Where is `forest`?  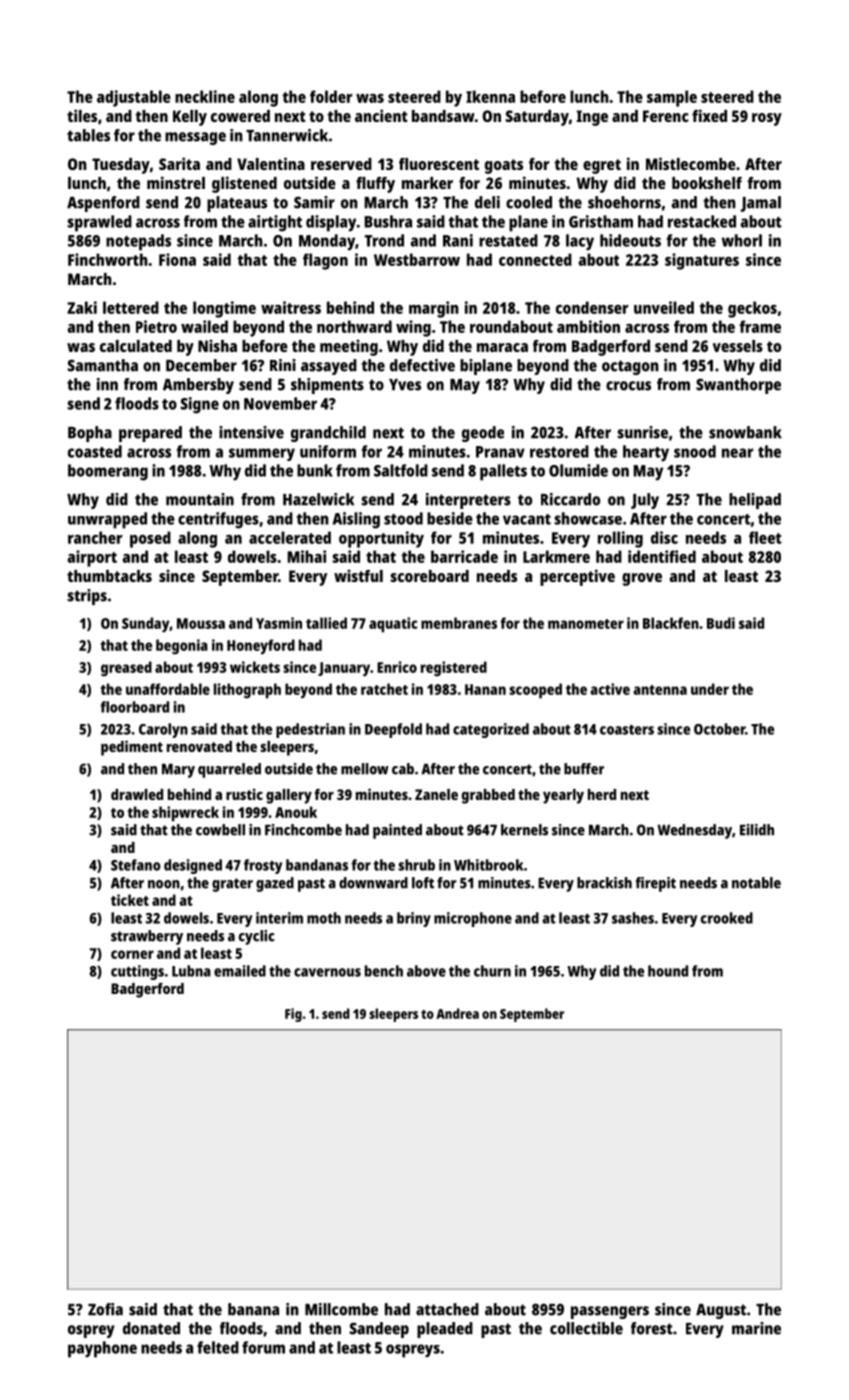
forest is located at coordinates (652, 1328).
